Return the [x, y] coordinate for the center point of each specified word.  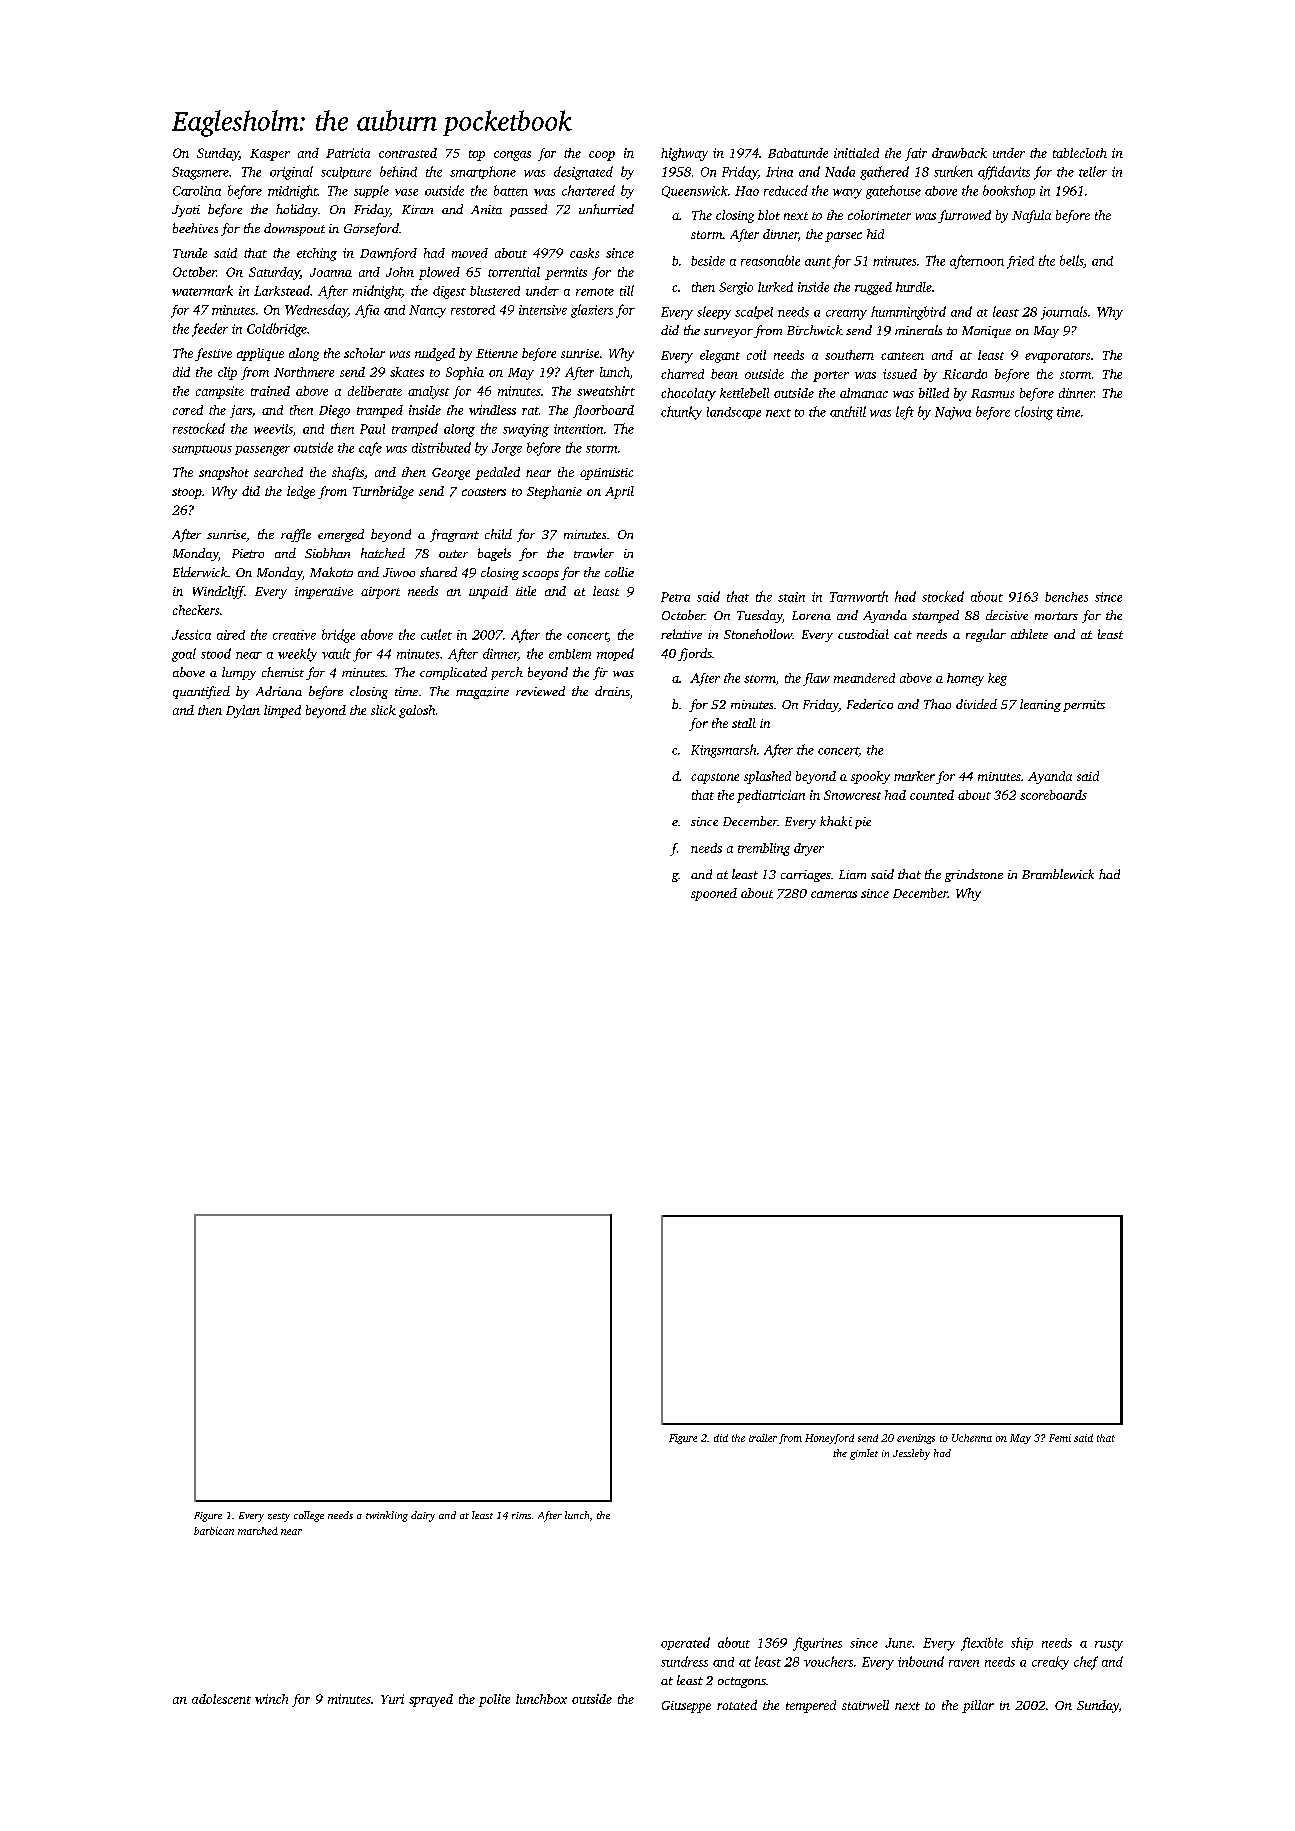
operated [685, 1643]
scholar [364, 353]
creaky [1050, 1663]
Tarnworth [859, 596]
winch [271, 1699]
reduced [786, 190]
